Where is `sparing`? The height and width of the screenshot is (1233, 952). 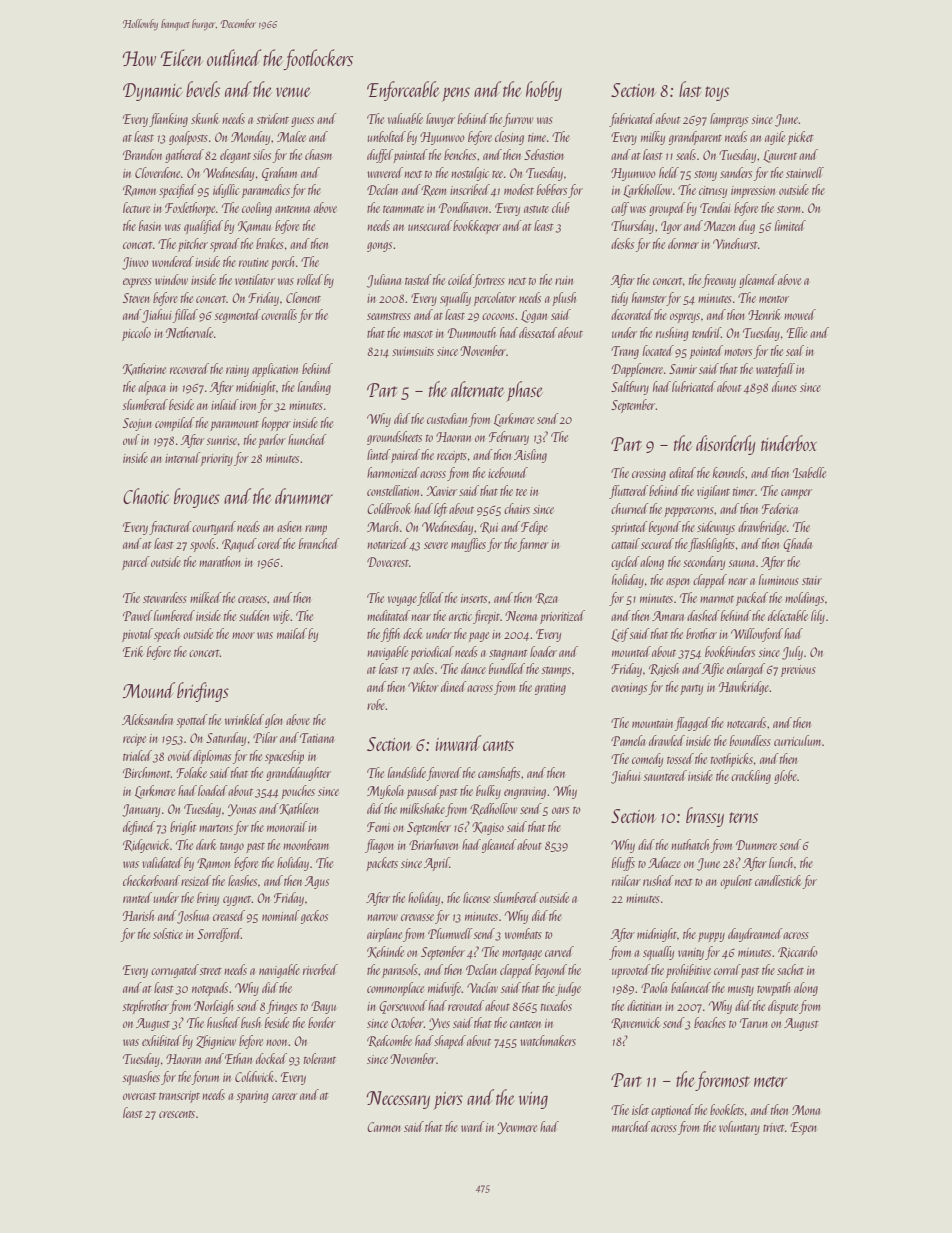 sparing is located at coordinates (253, 1097).
